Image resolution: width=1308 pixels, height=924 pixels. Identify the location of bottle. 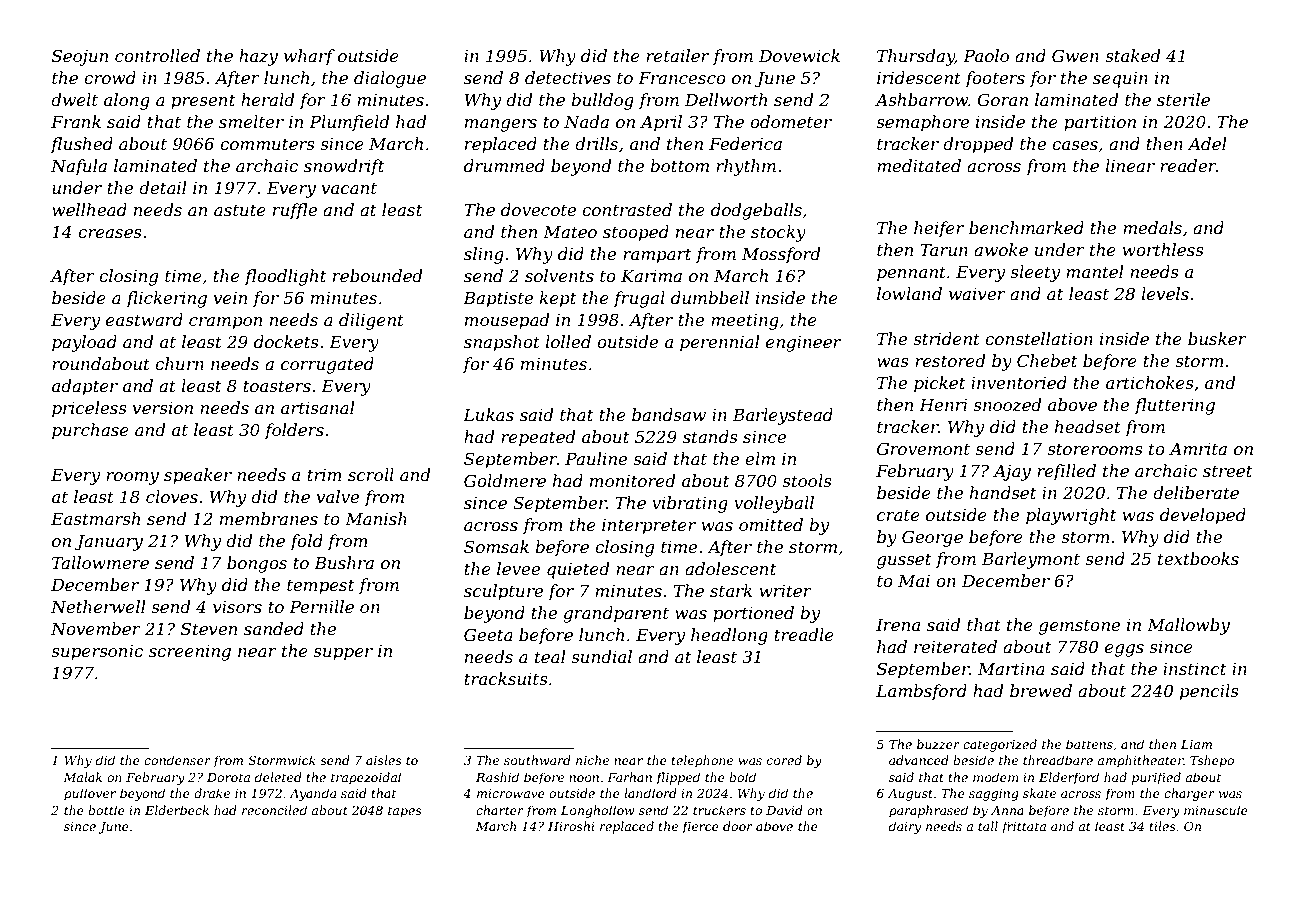
(106, 810).
